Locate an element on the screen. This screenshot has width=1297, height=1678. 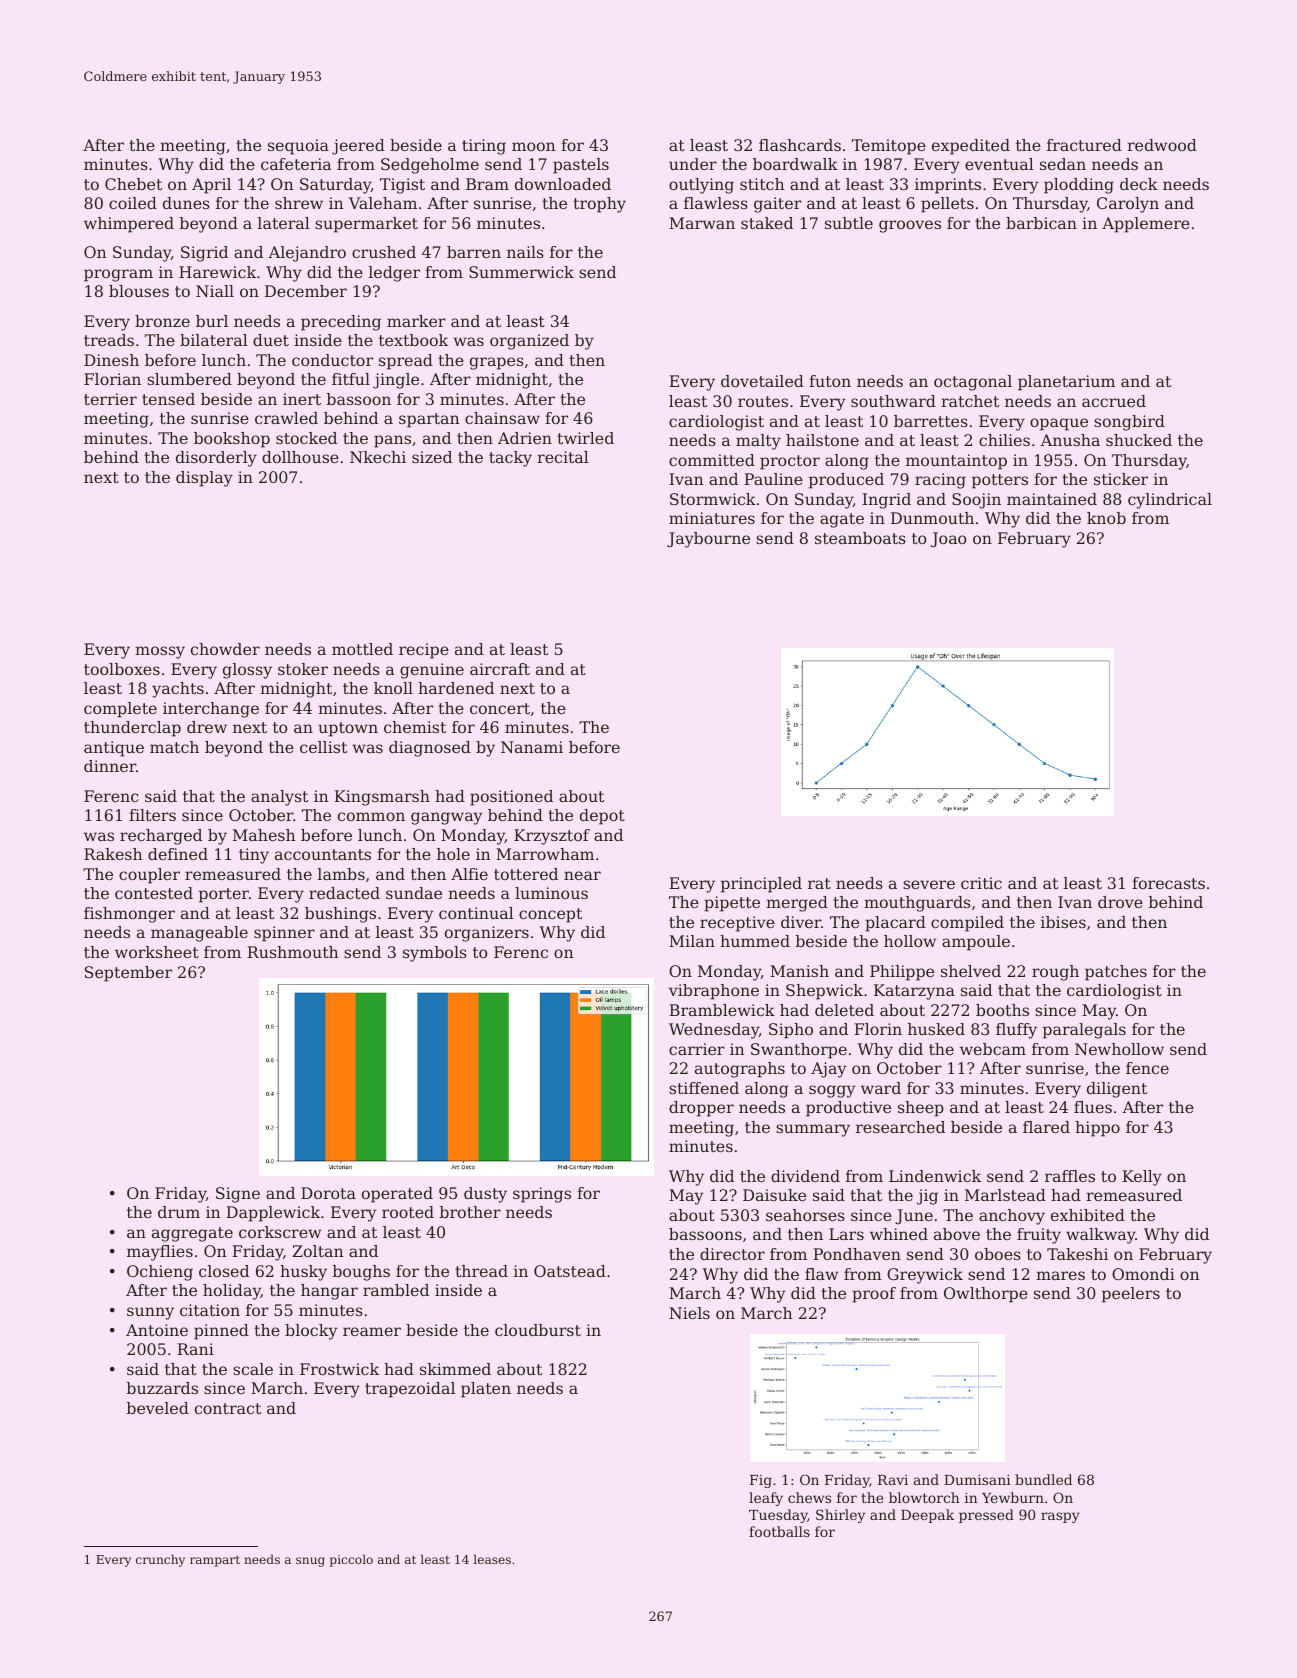
footballs is located at coordinates (779, 1531).
